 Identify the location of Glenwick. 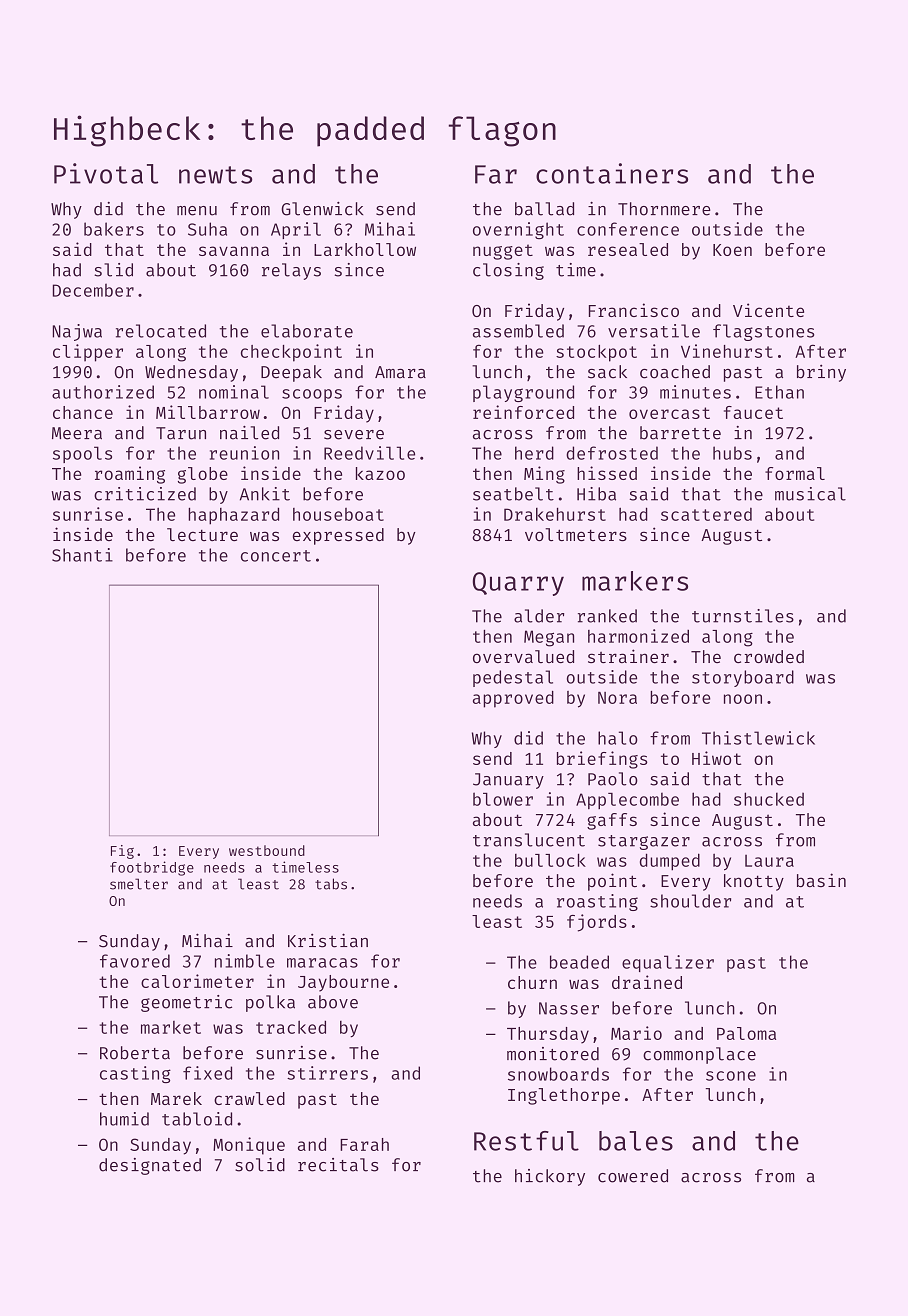
(322, 209).
